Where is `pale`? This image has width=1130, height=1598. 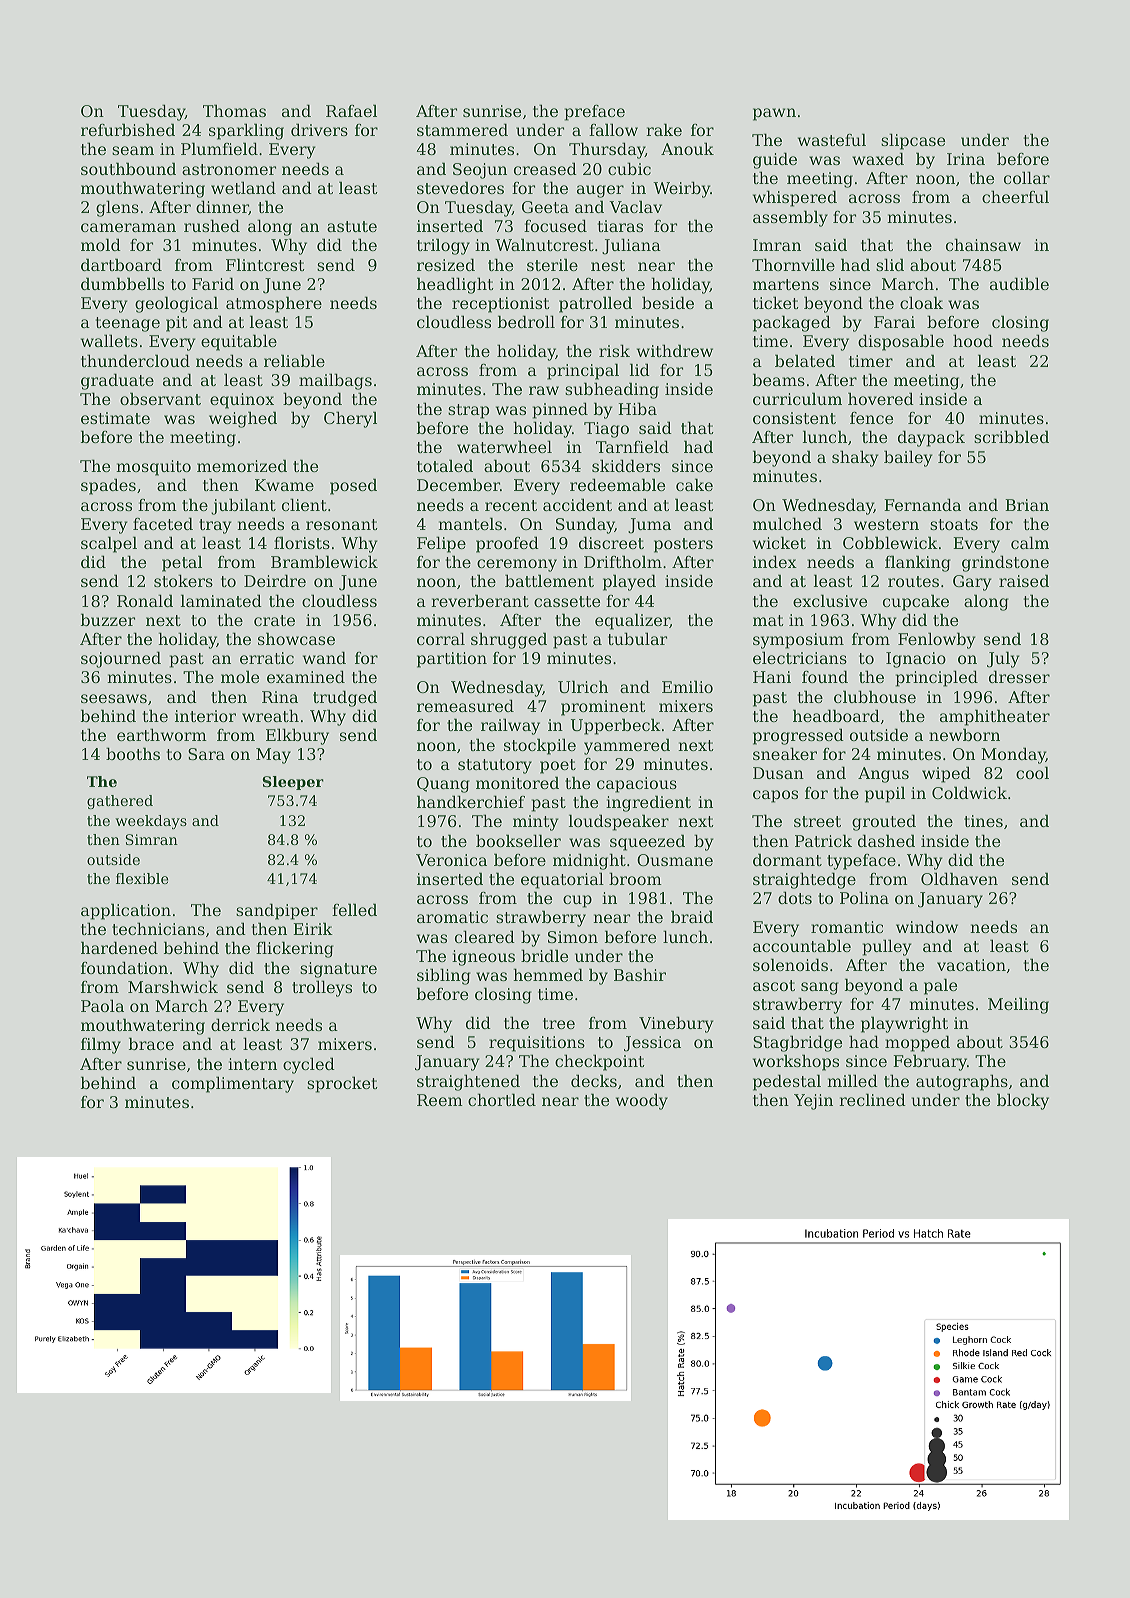
pale is located at coordinates (940, 986).
